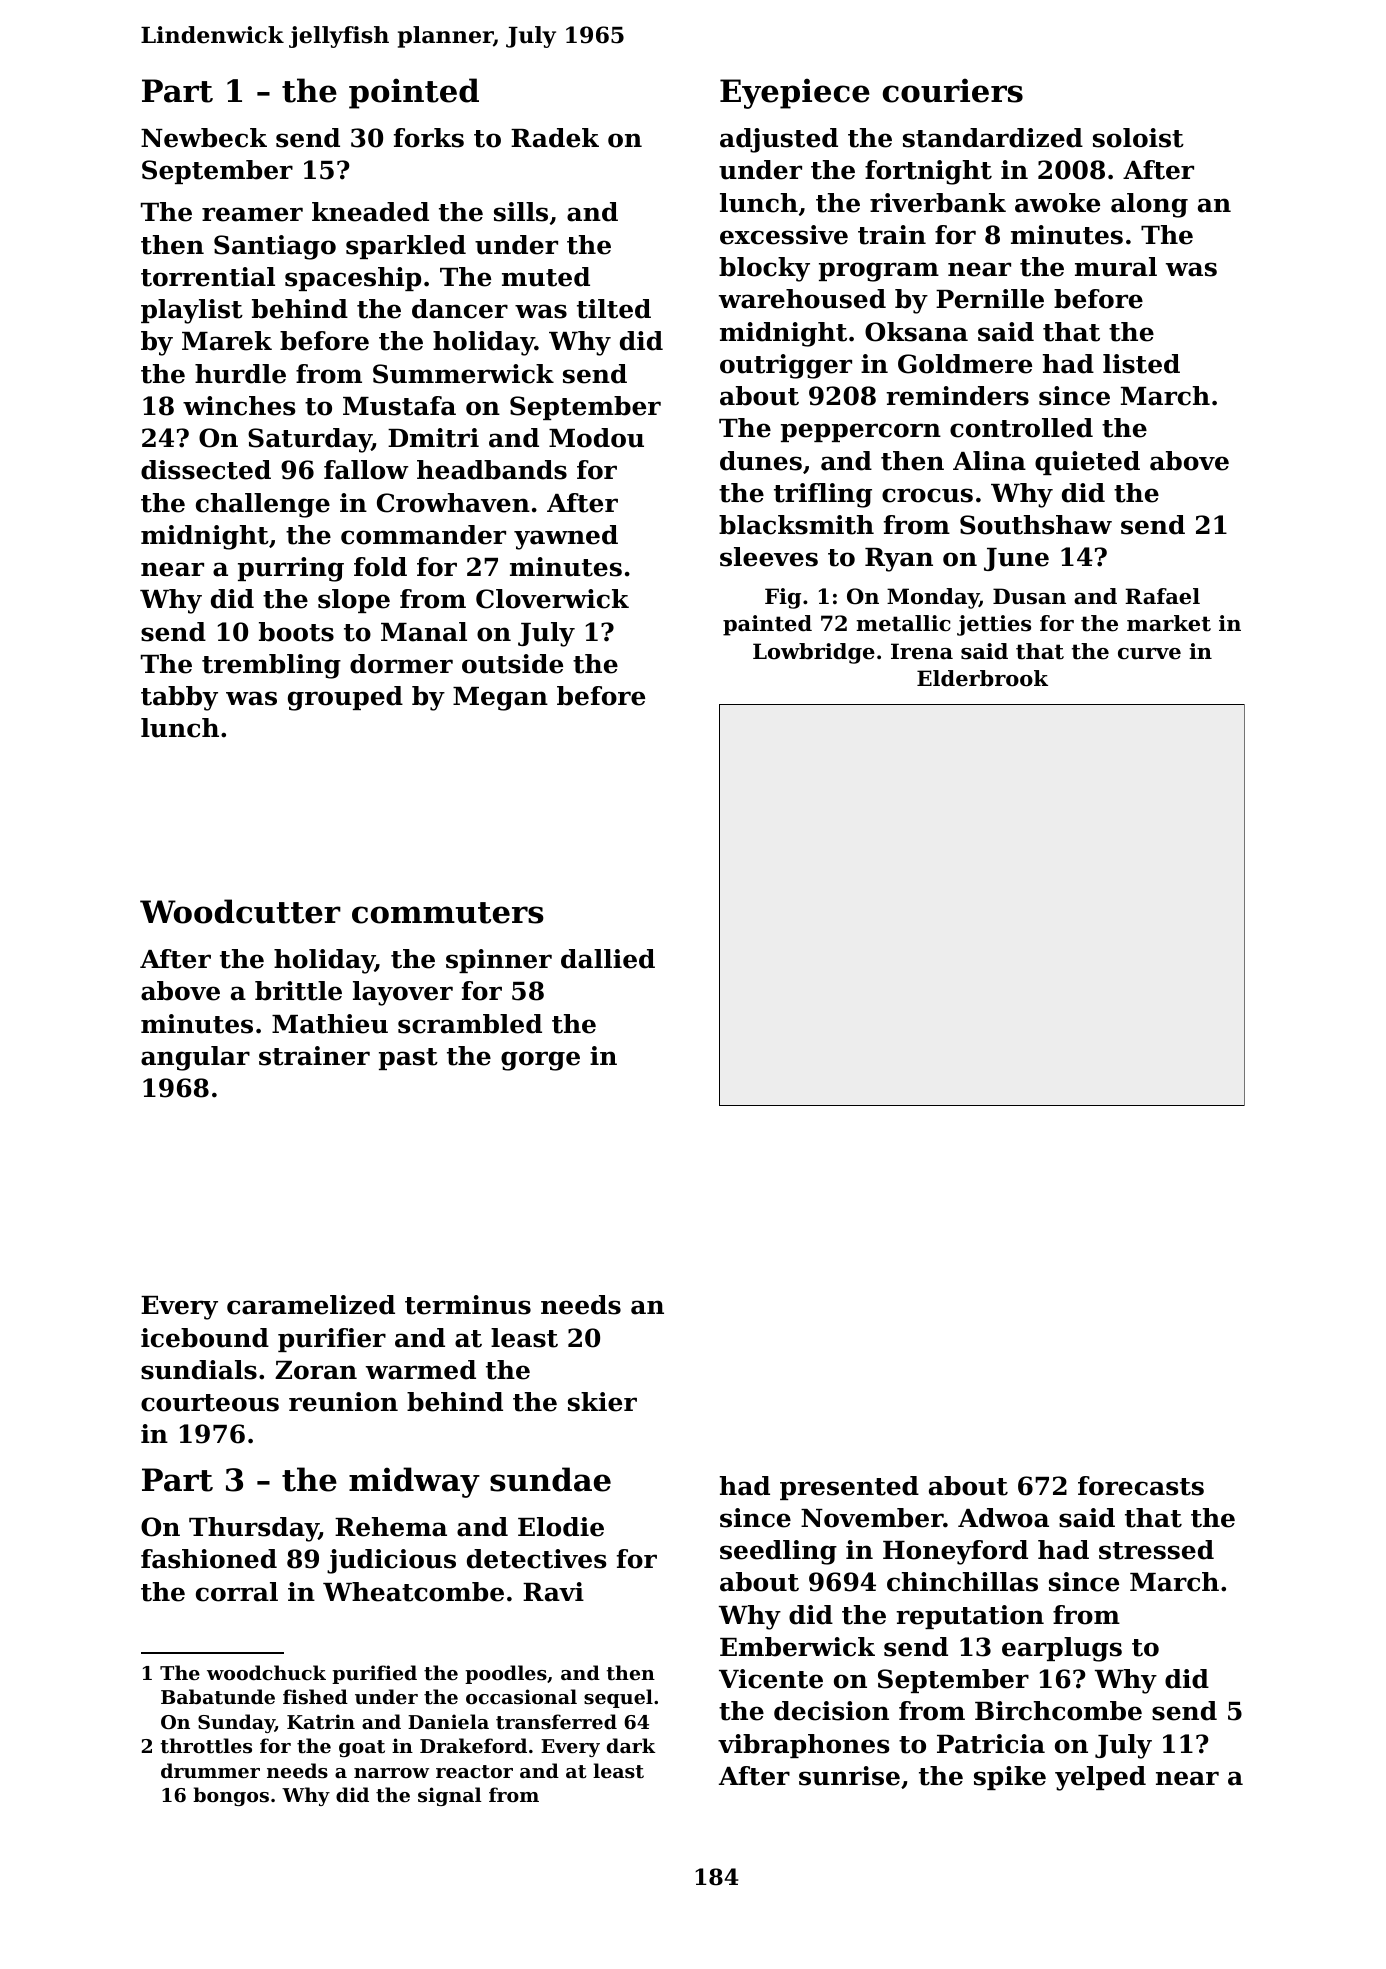 The height and width of the image is (1969, 1386). Describe the element at coordinates (231, 1796) in the image. I see `bongos` at that location.
